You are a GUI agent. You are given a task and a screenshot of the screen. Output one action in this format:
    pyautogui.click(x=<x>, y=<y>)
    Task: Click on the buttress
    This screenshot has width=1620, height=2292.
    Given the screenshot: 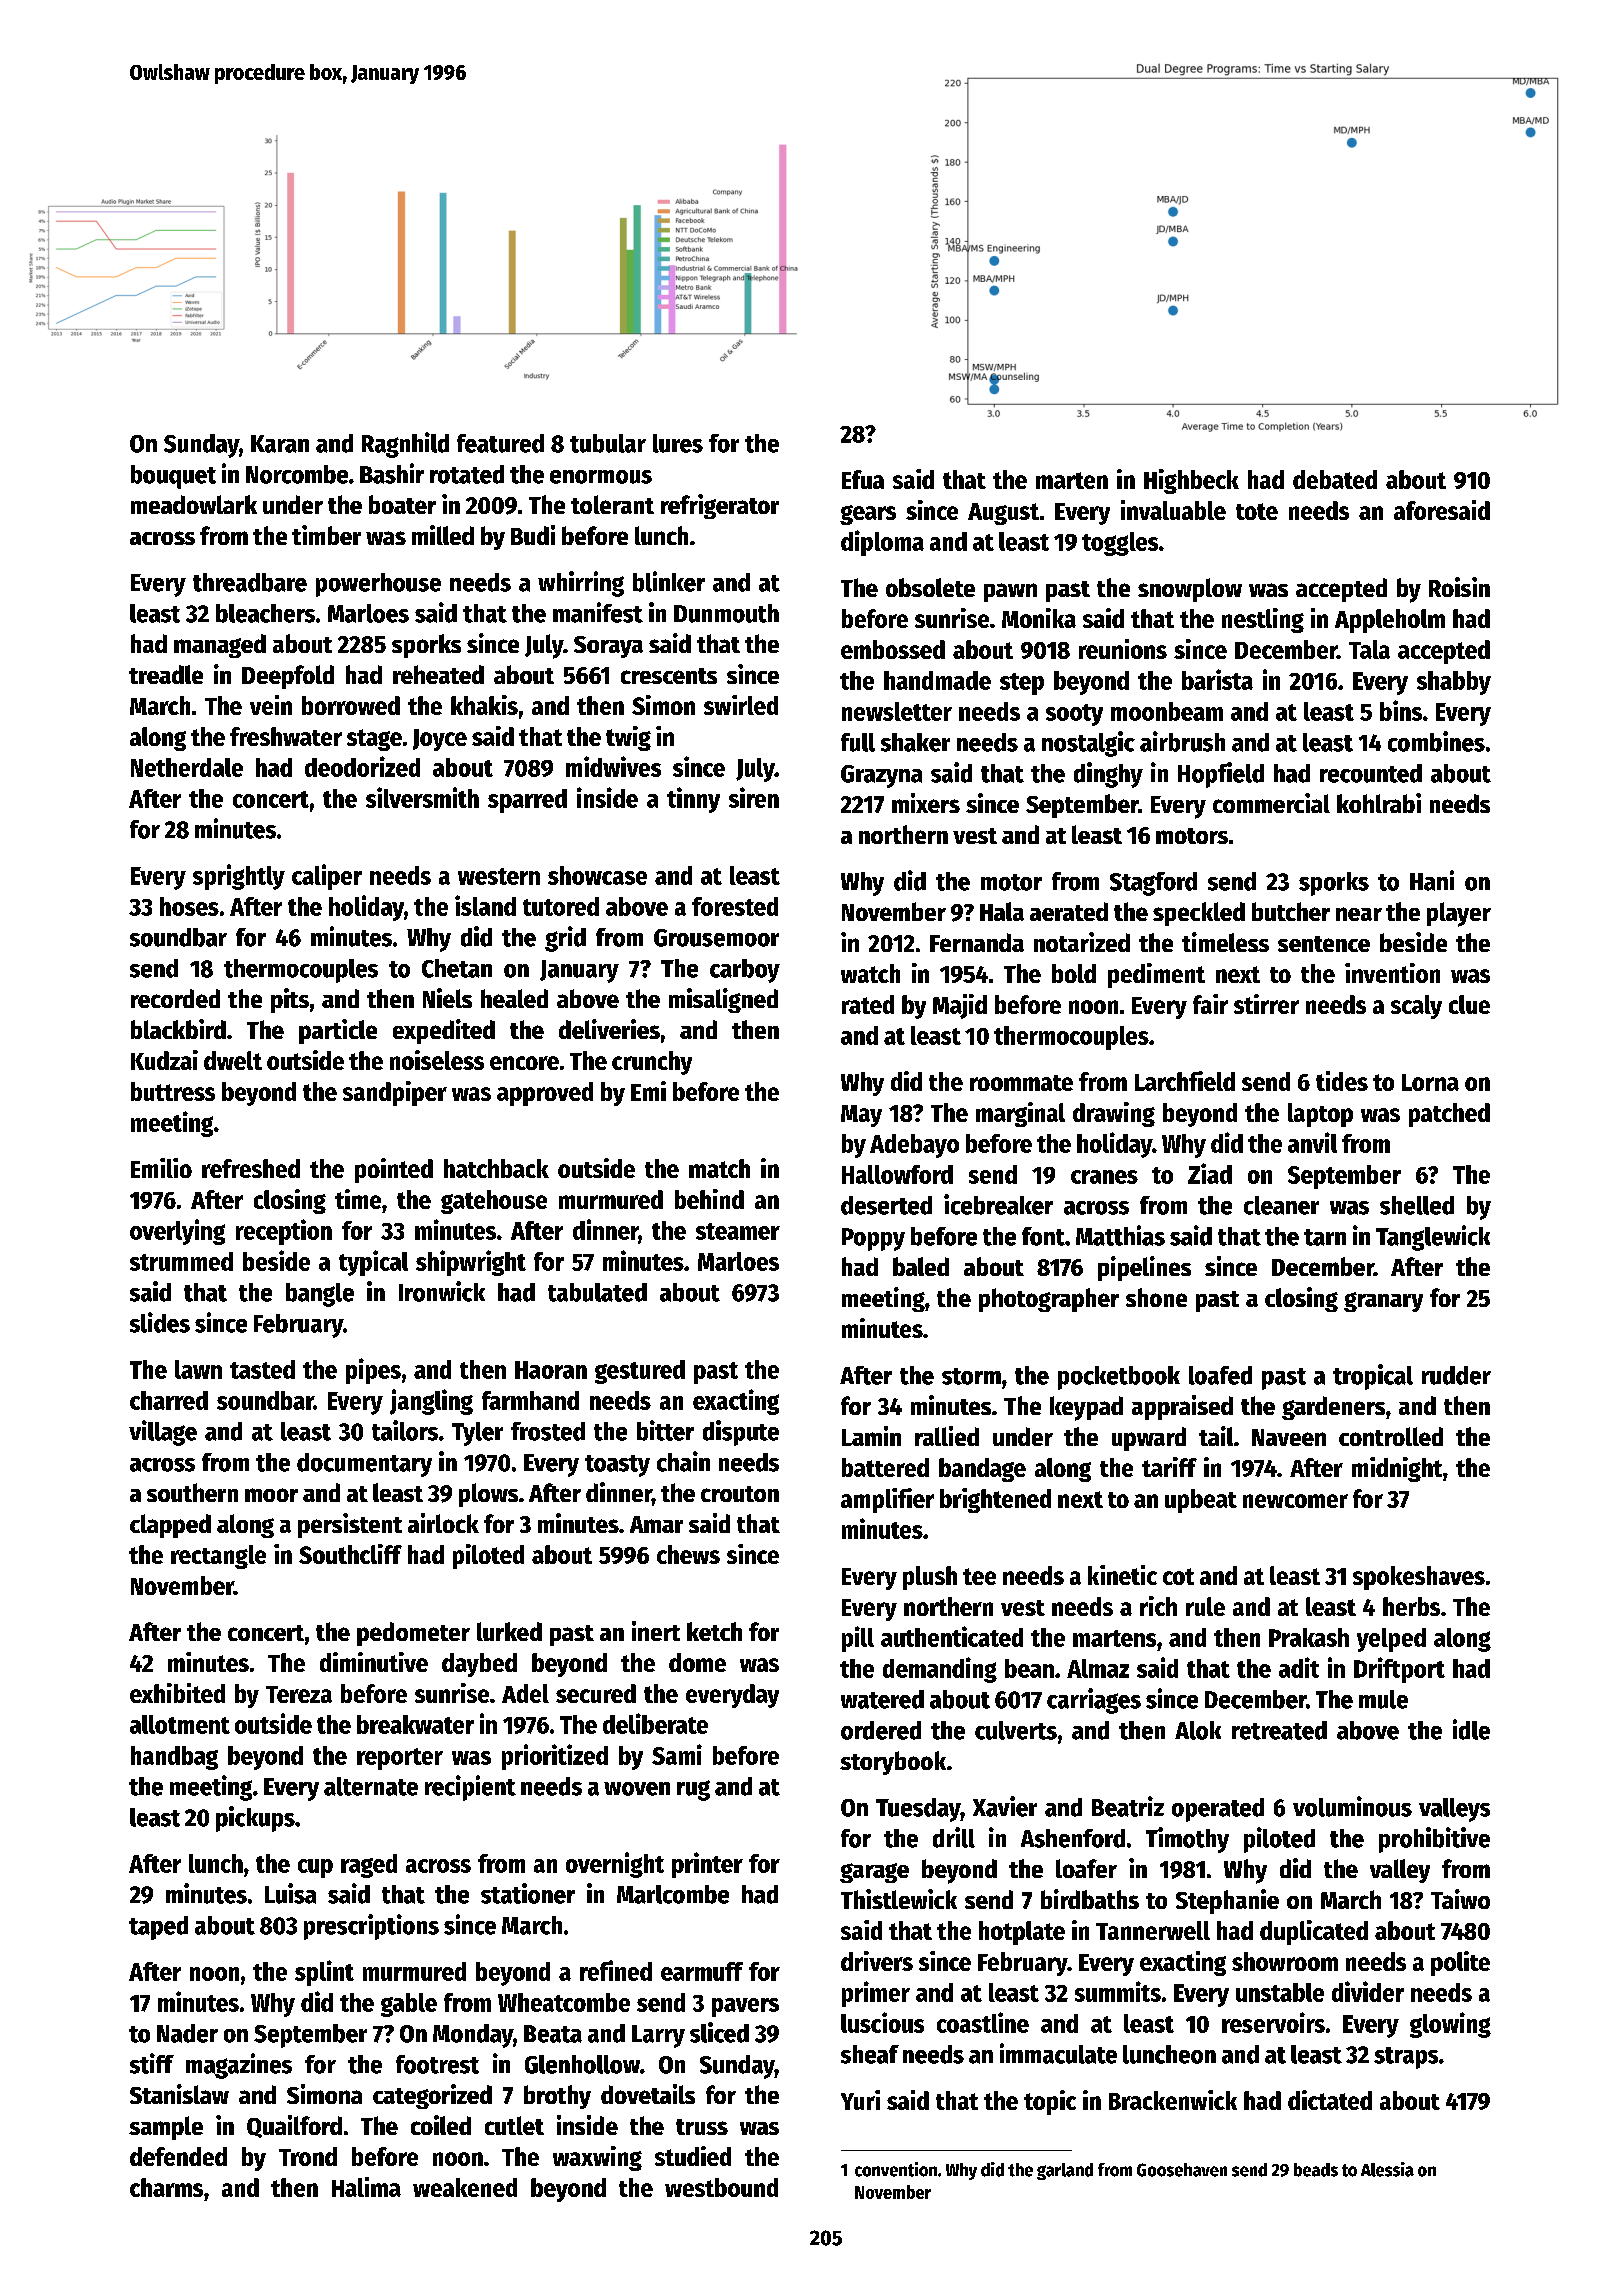 What is the action you would take?
    pyautogui.click(x=173, y=1091)
